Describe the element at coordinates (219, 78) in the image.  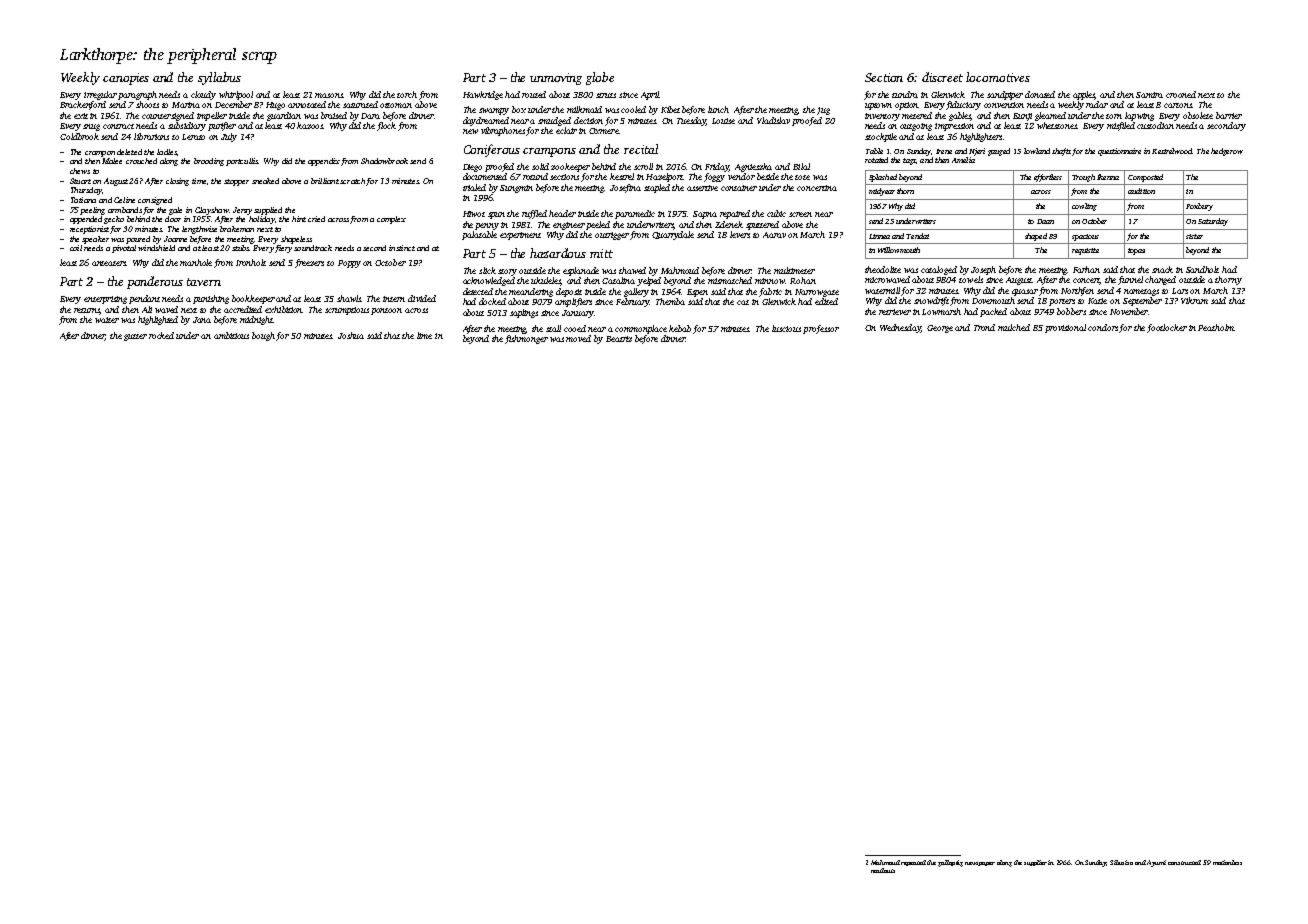
I see `syllabus` at that location.
